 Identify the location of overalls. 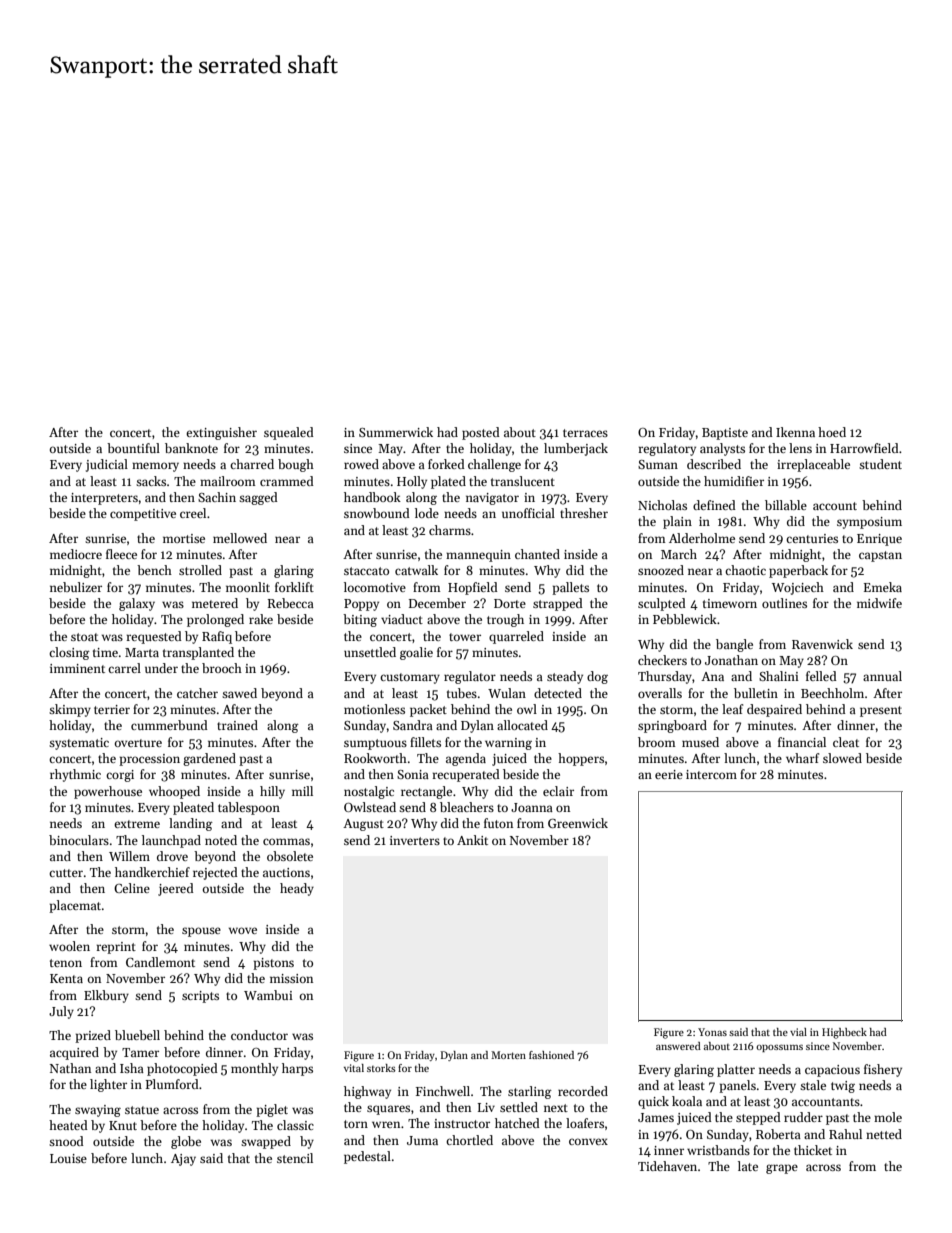
(660, 693).
